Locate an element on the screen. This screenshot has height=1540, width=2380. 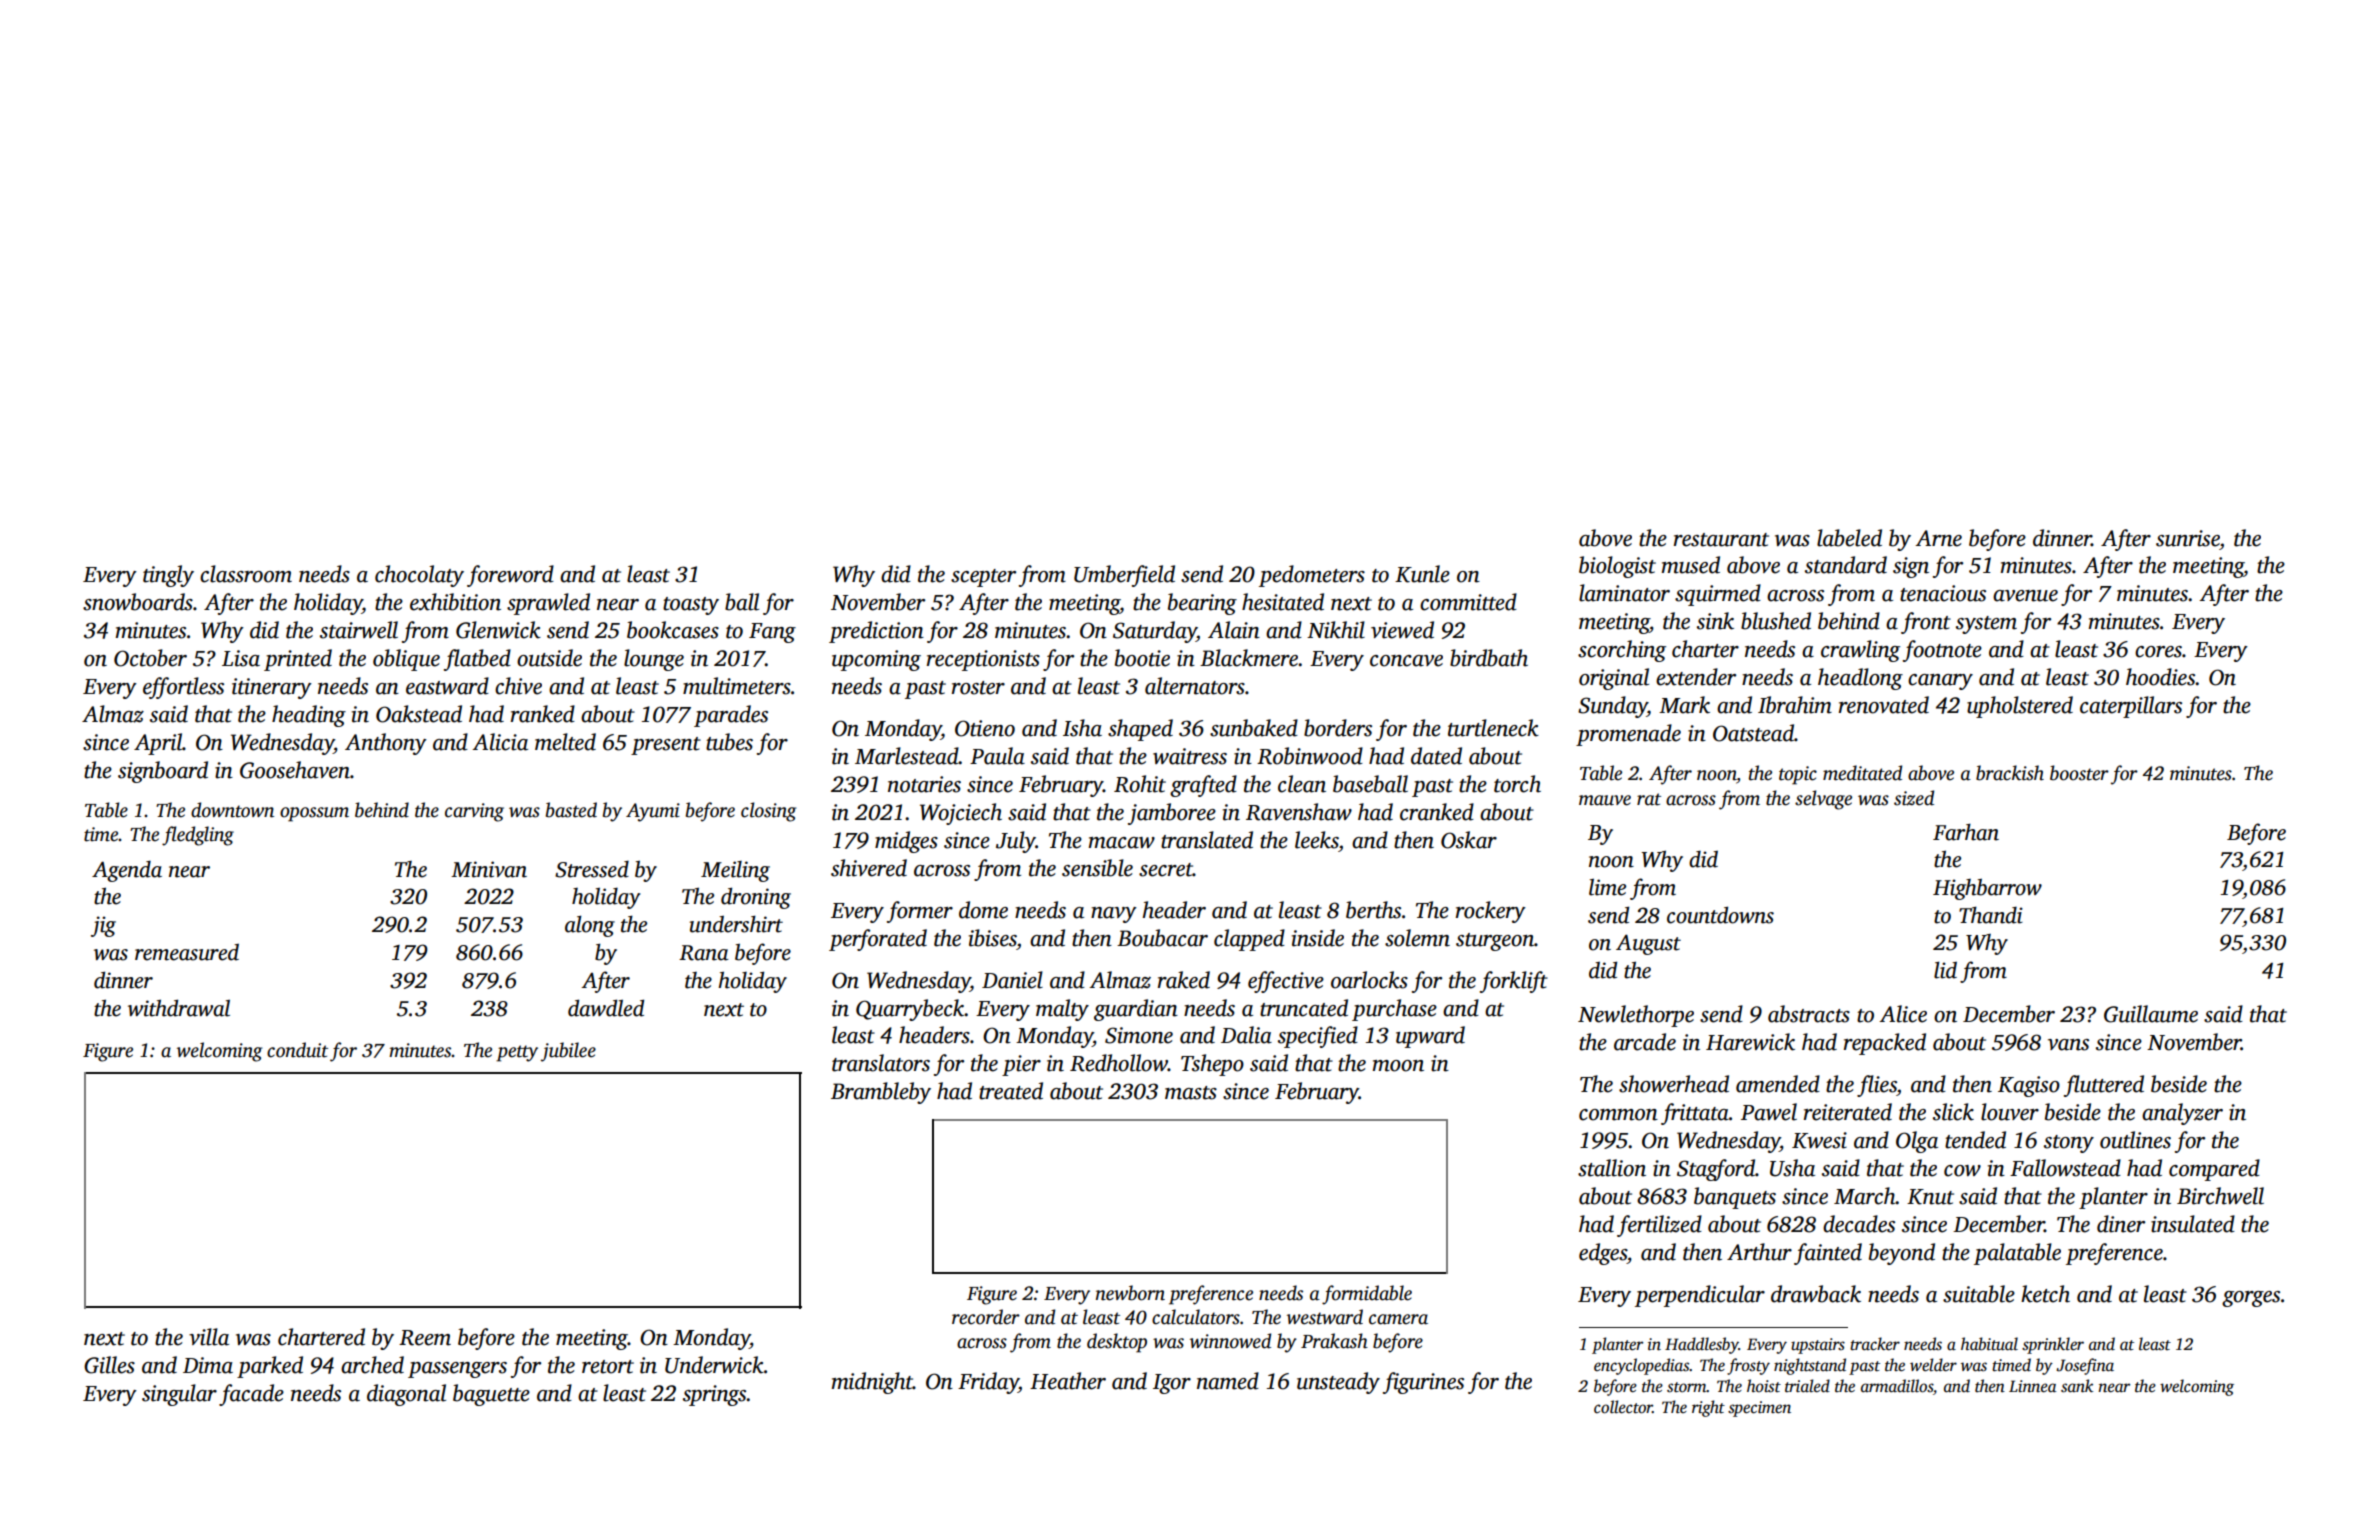
stallion is located at coordinates (1612, 1168).
